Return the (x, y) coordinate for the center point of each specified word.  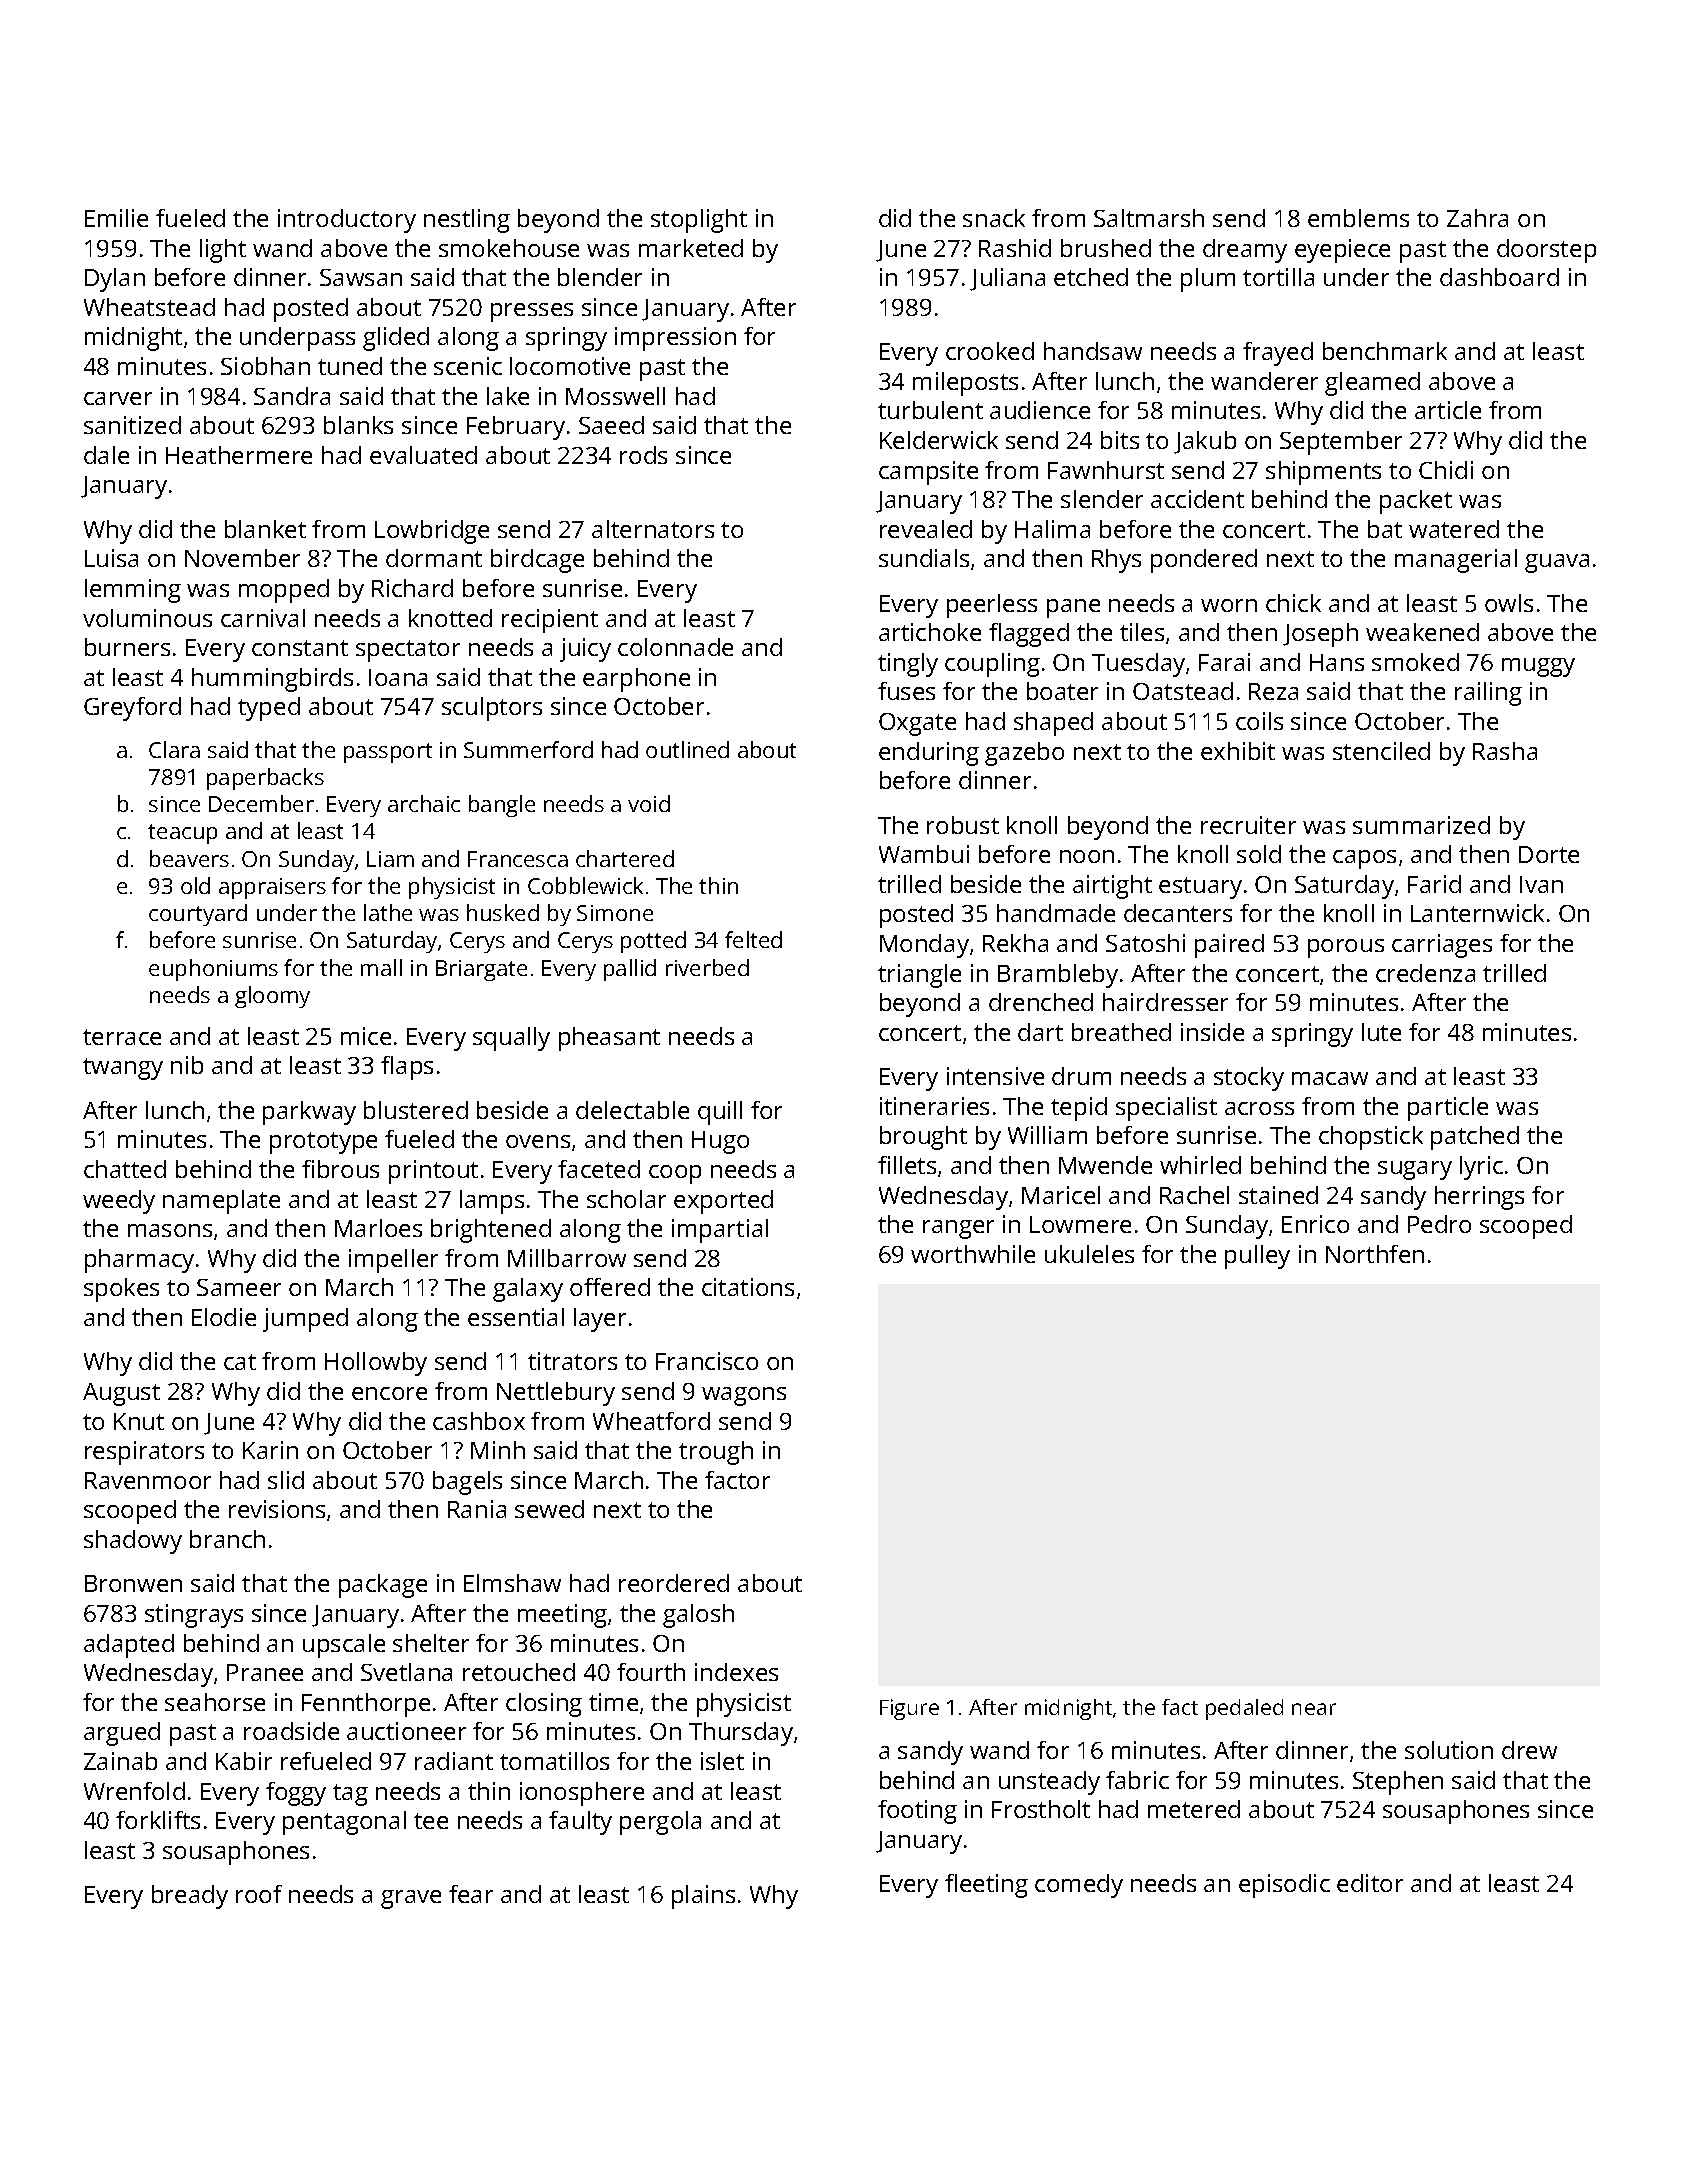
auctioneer (406, 1731)
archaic (424, 803)
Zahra (1477, 218)
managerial (1456, 561)
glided (396, 339)
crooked (990, 351)
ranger (958, 1229)
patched (1475, 1138)
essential (516, 1317)
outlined (687, 749)
